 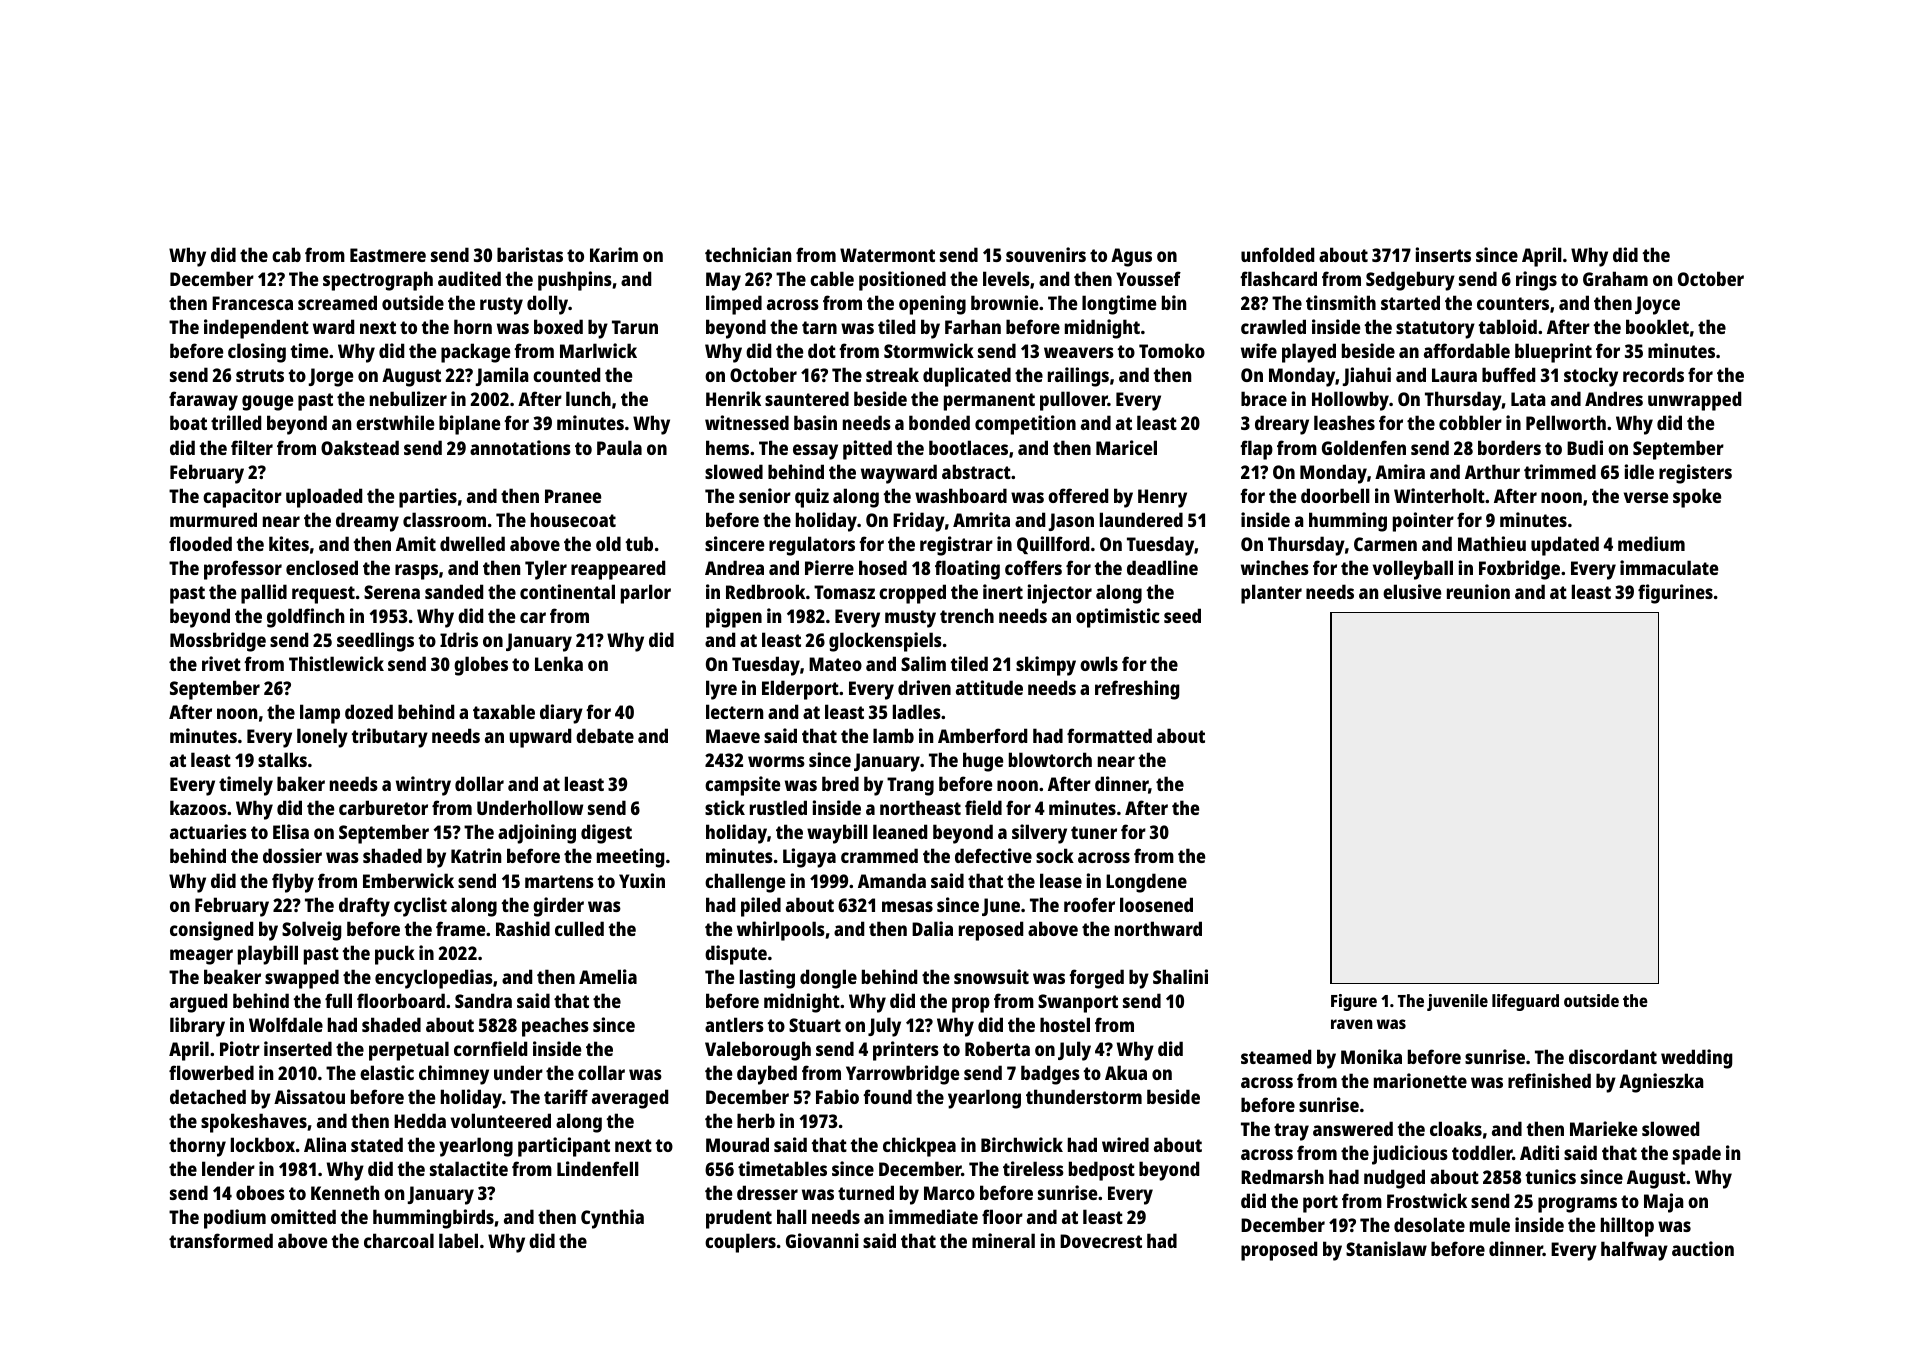 I want to click on argued, so click(x=198, y=1003).
